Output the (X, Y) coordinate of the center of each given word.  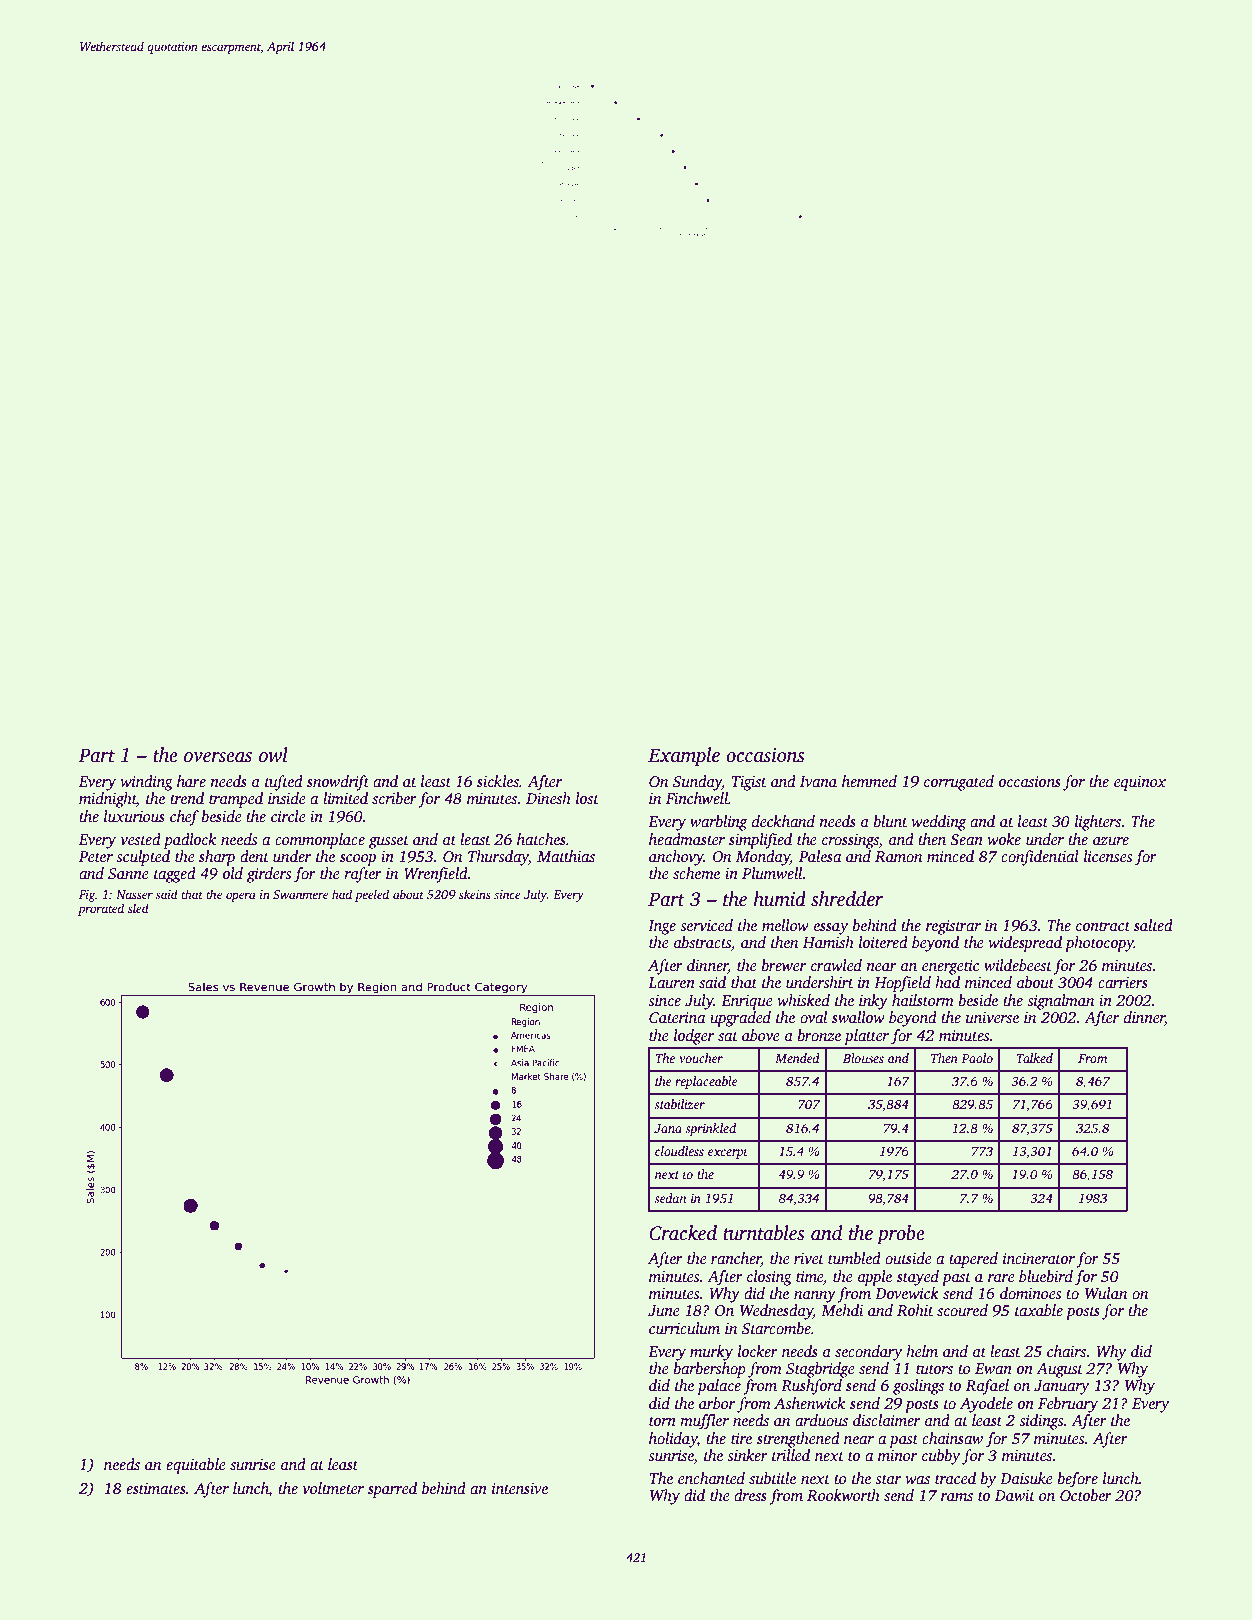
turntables (764, 1233)
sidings (1041, 1422)
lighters (1098, 823)
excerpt (728, 1153)
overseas (218, 757)
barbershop (710, 1370)
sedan (670, 1198)
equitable (196, 1466)
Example (684, 757)
